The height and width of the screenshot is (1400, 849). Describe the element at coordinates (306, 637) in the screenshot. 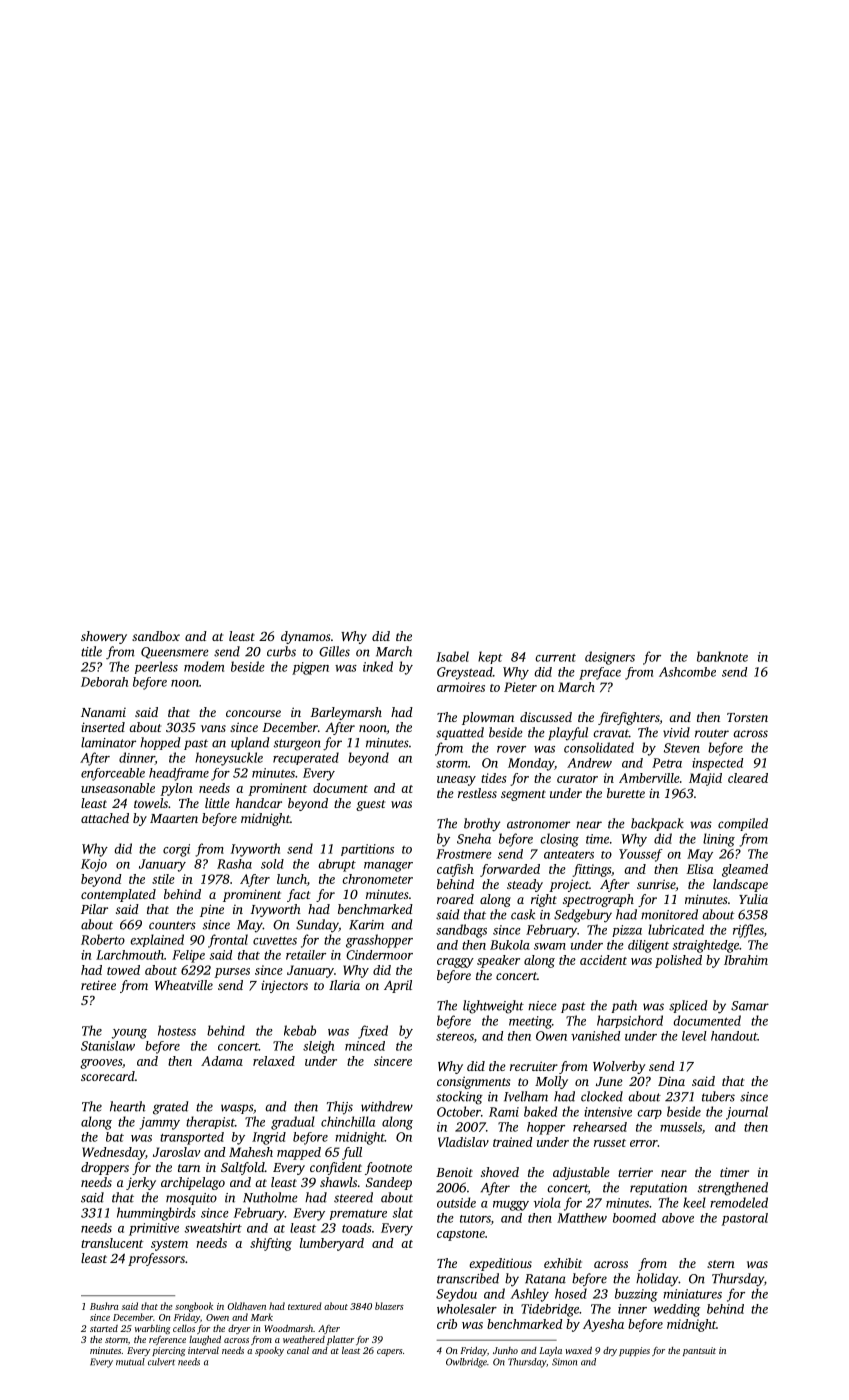

I see `dynamos` at that location.
